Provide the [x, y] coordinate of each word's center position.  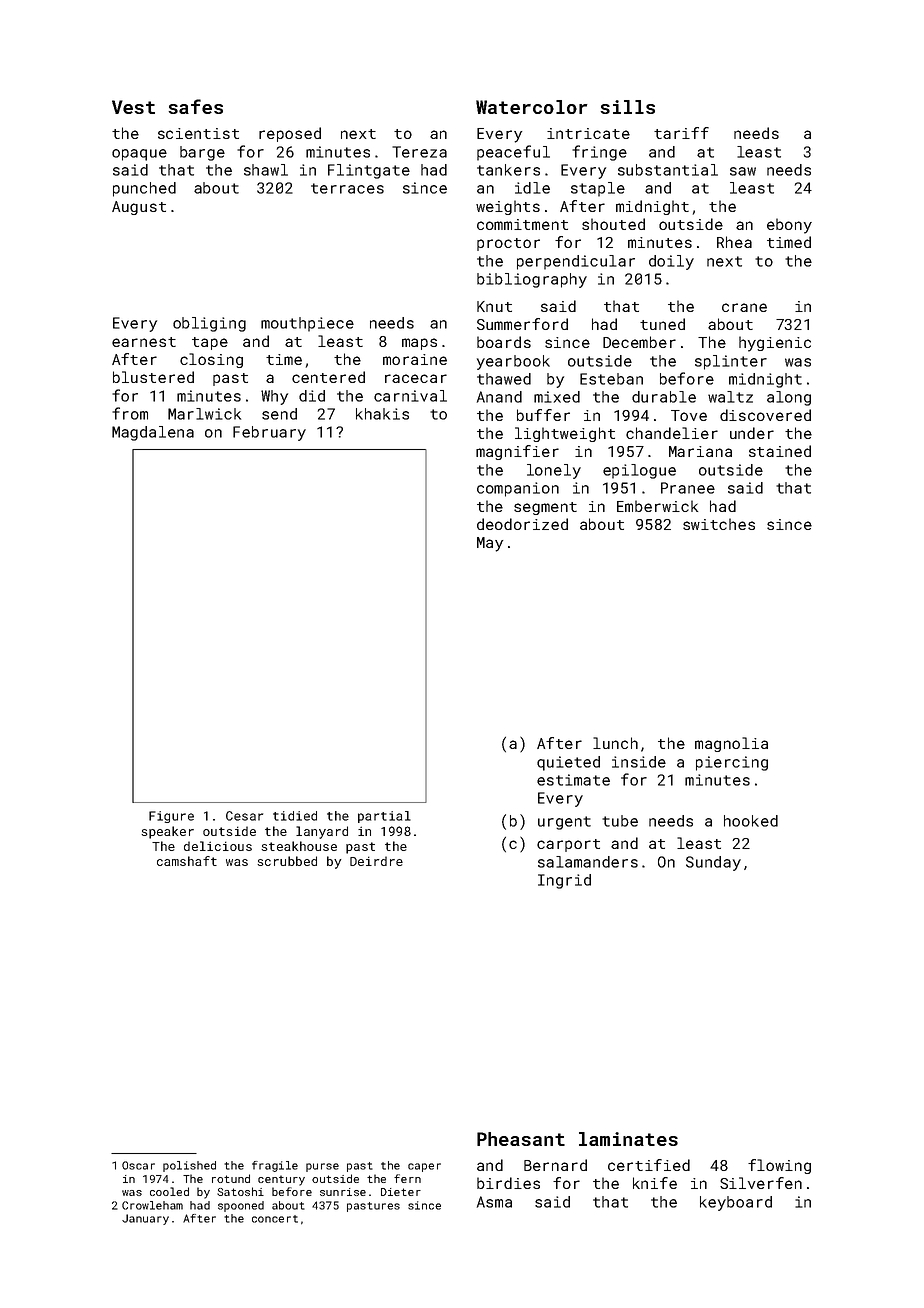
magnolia [731, 744]
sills [627, 107]
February [269, 433]
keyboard [736, 1203]
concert [275, 1219]
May [490, 544]
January [145, 1219]
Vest [133, 107]
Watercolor [532, 107]
